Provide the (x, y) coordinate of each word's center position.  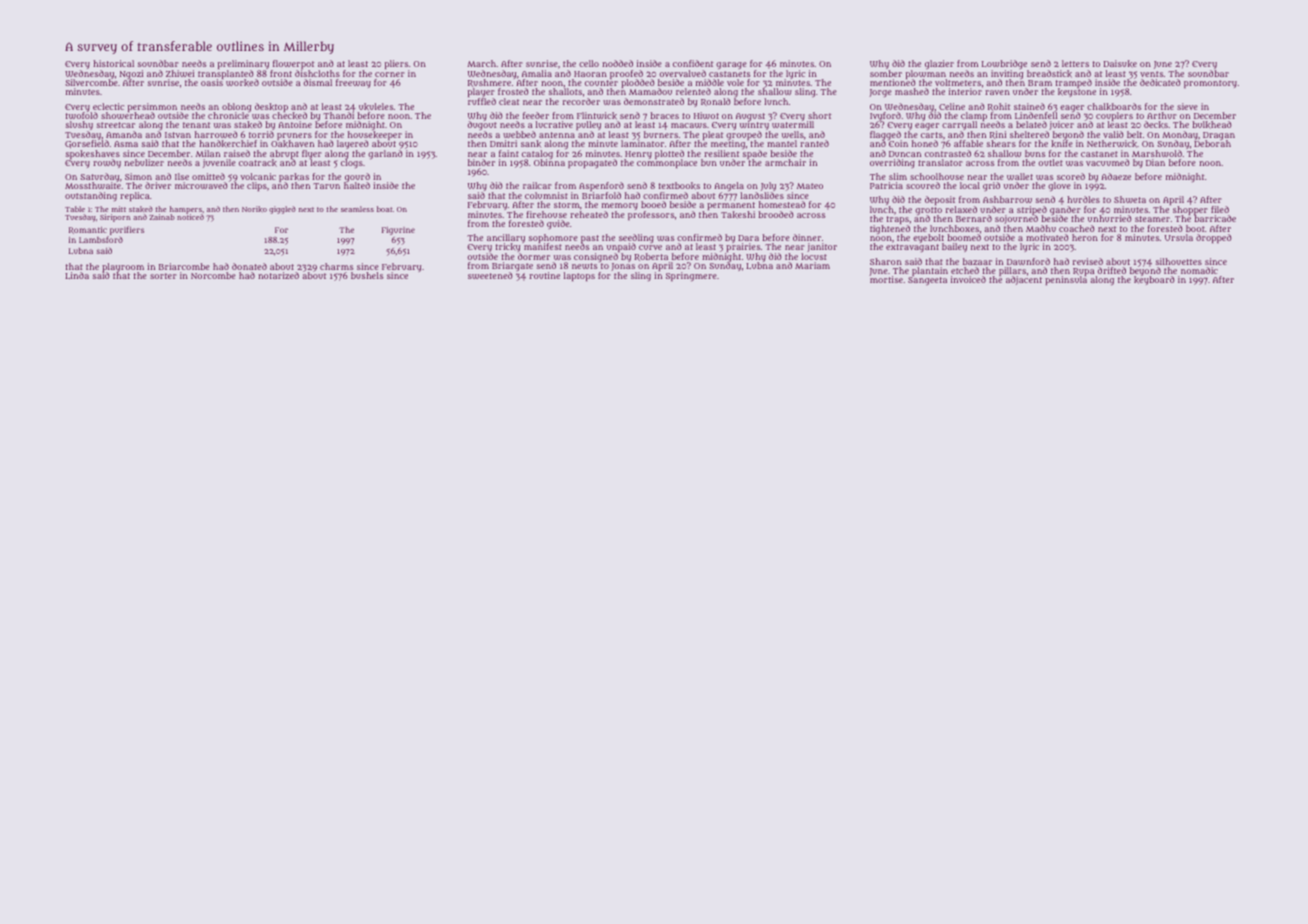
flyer (311, 155)
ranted (814, 143)
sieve (1187, 106)
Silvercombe (91, 83)
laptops (579, 276)
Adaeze (1116, 176)
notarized (278, 275)
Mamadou (650, 91)
